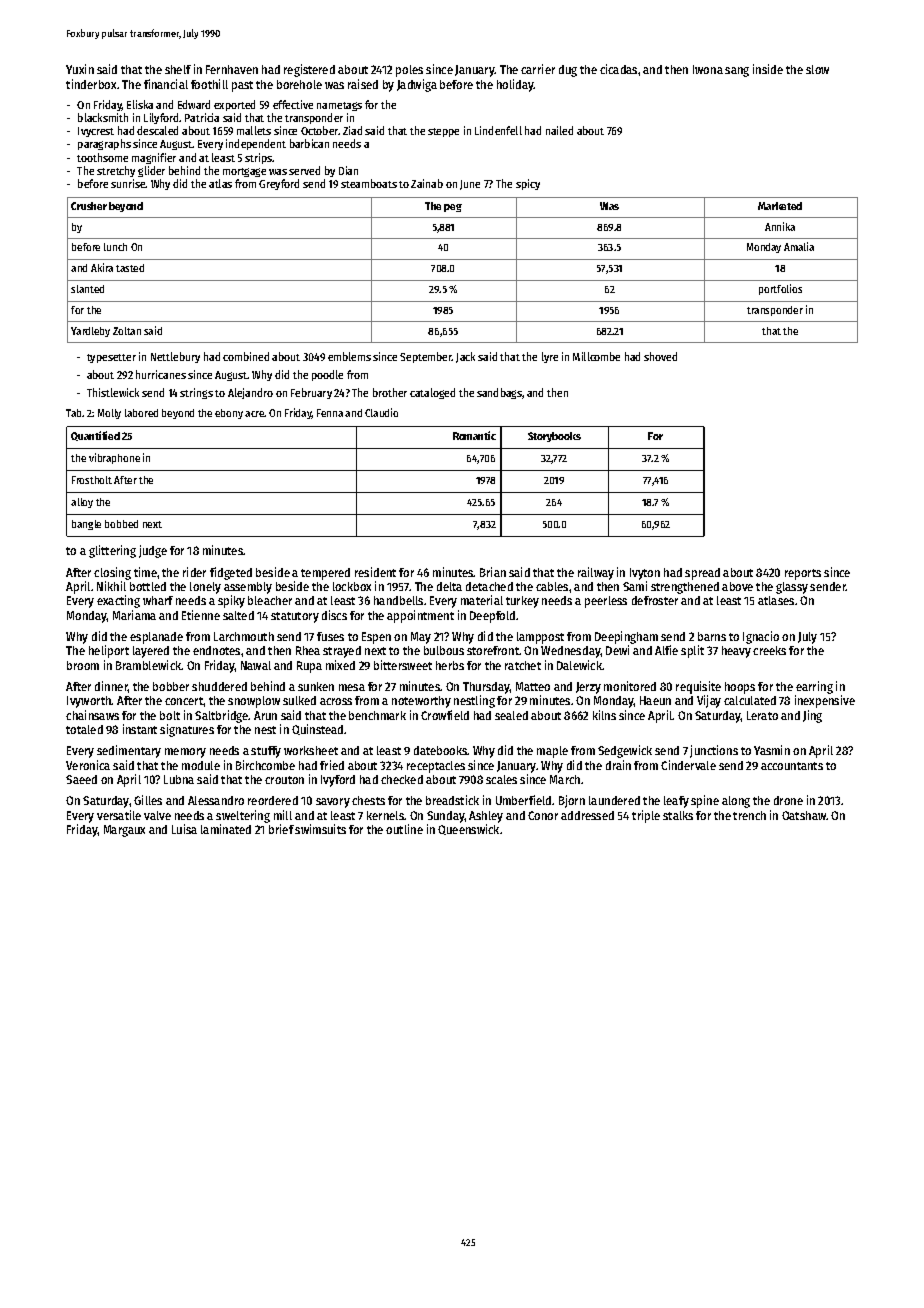  I want to click on inexpensive, so click(825, 701).
